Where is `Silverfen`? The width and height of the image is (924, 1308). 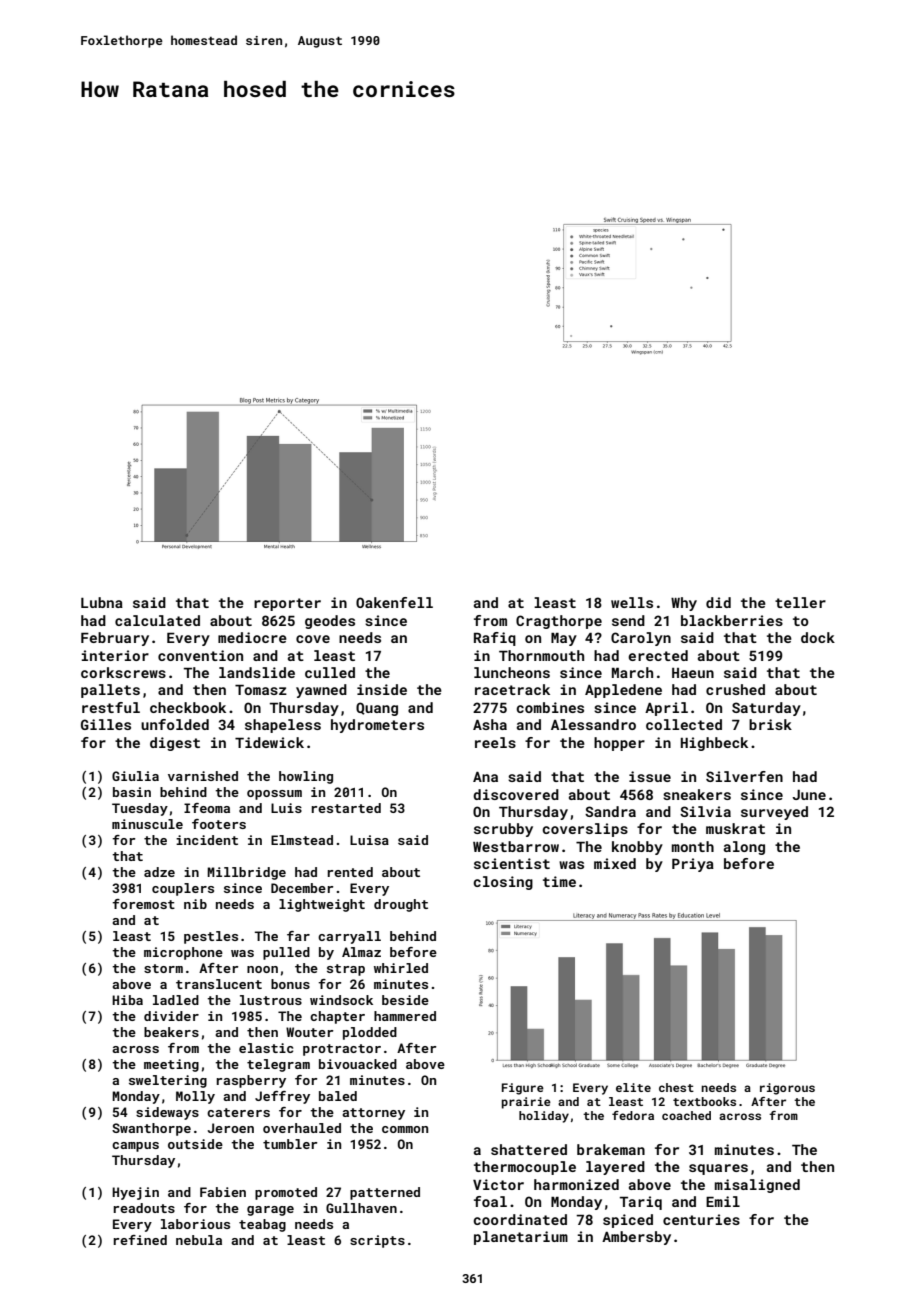 Silverfen is located at coordinates (744, 776).
